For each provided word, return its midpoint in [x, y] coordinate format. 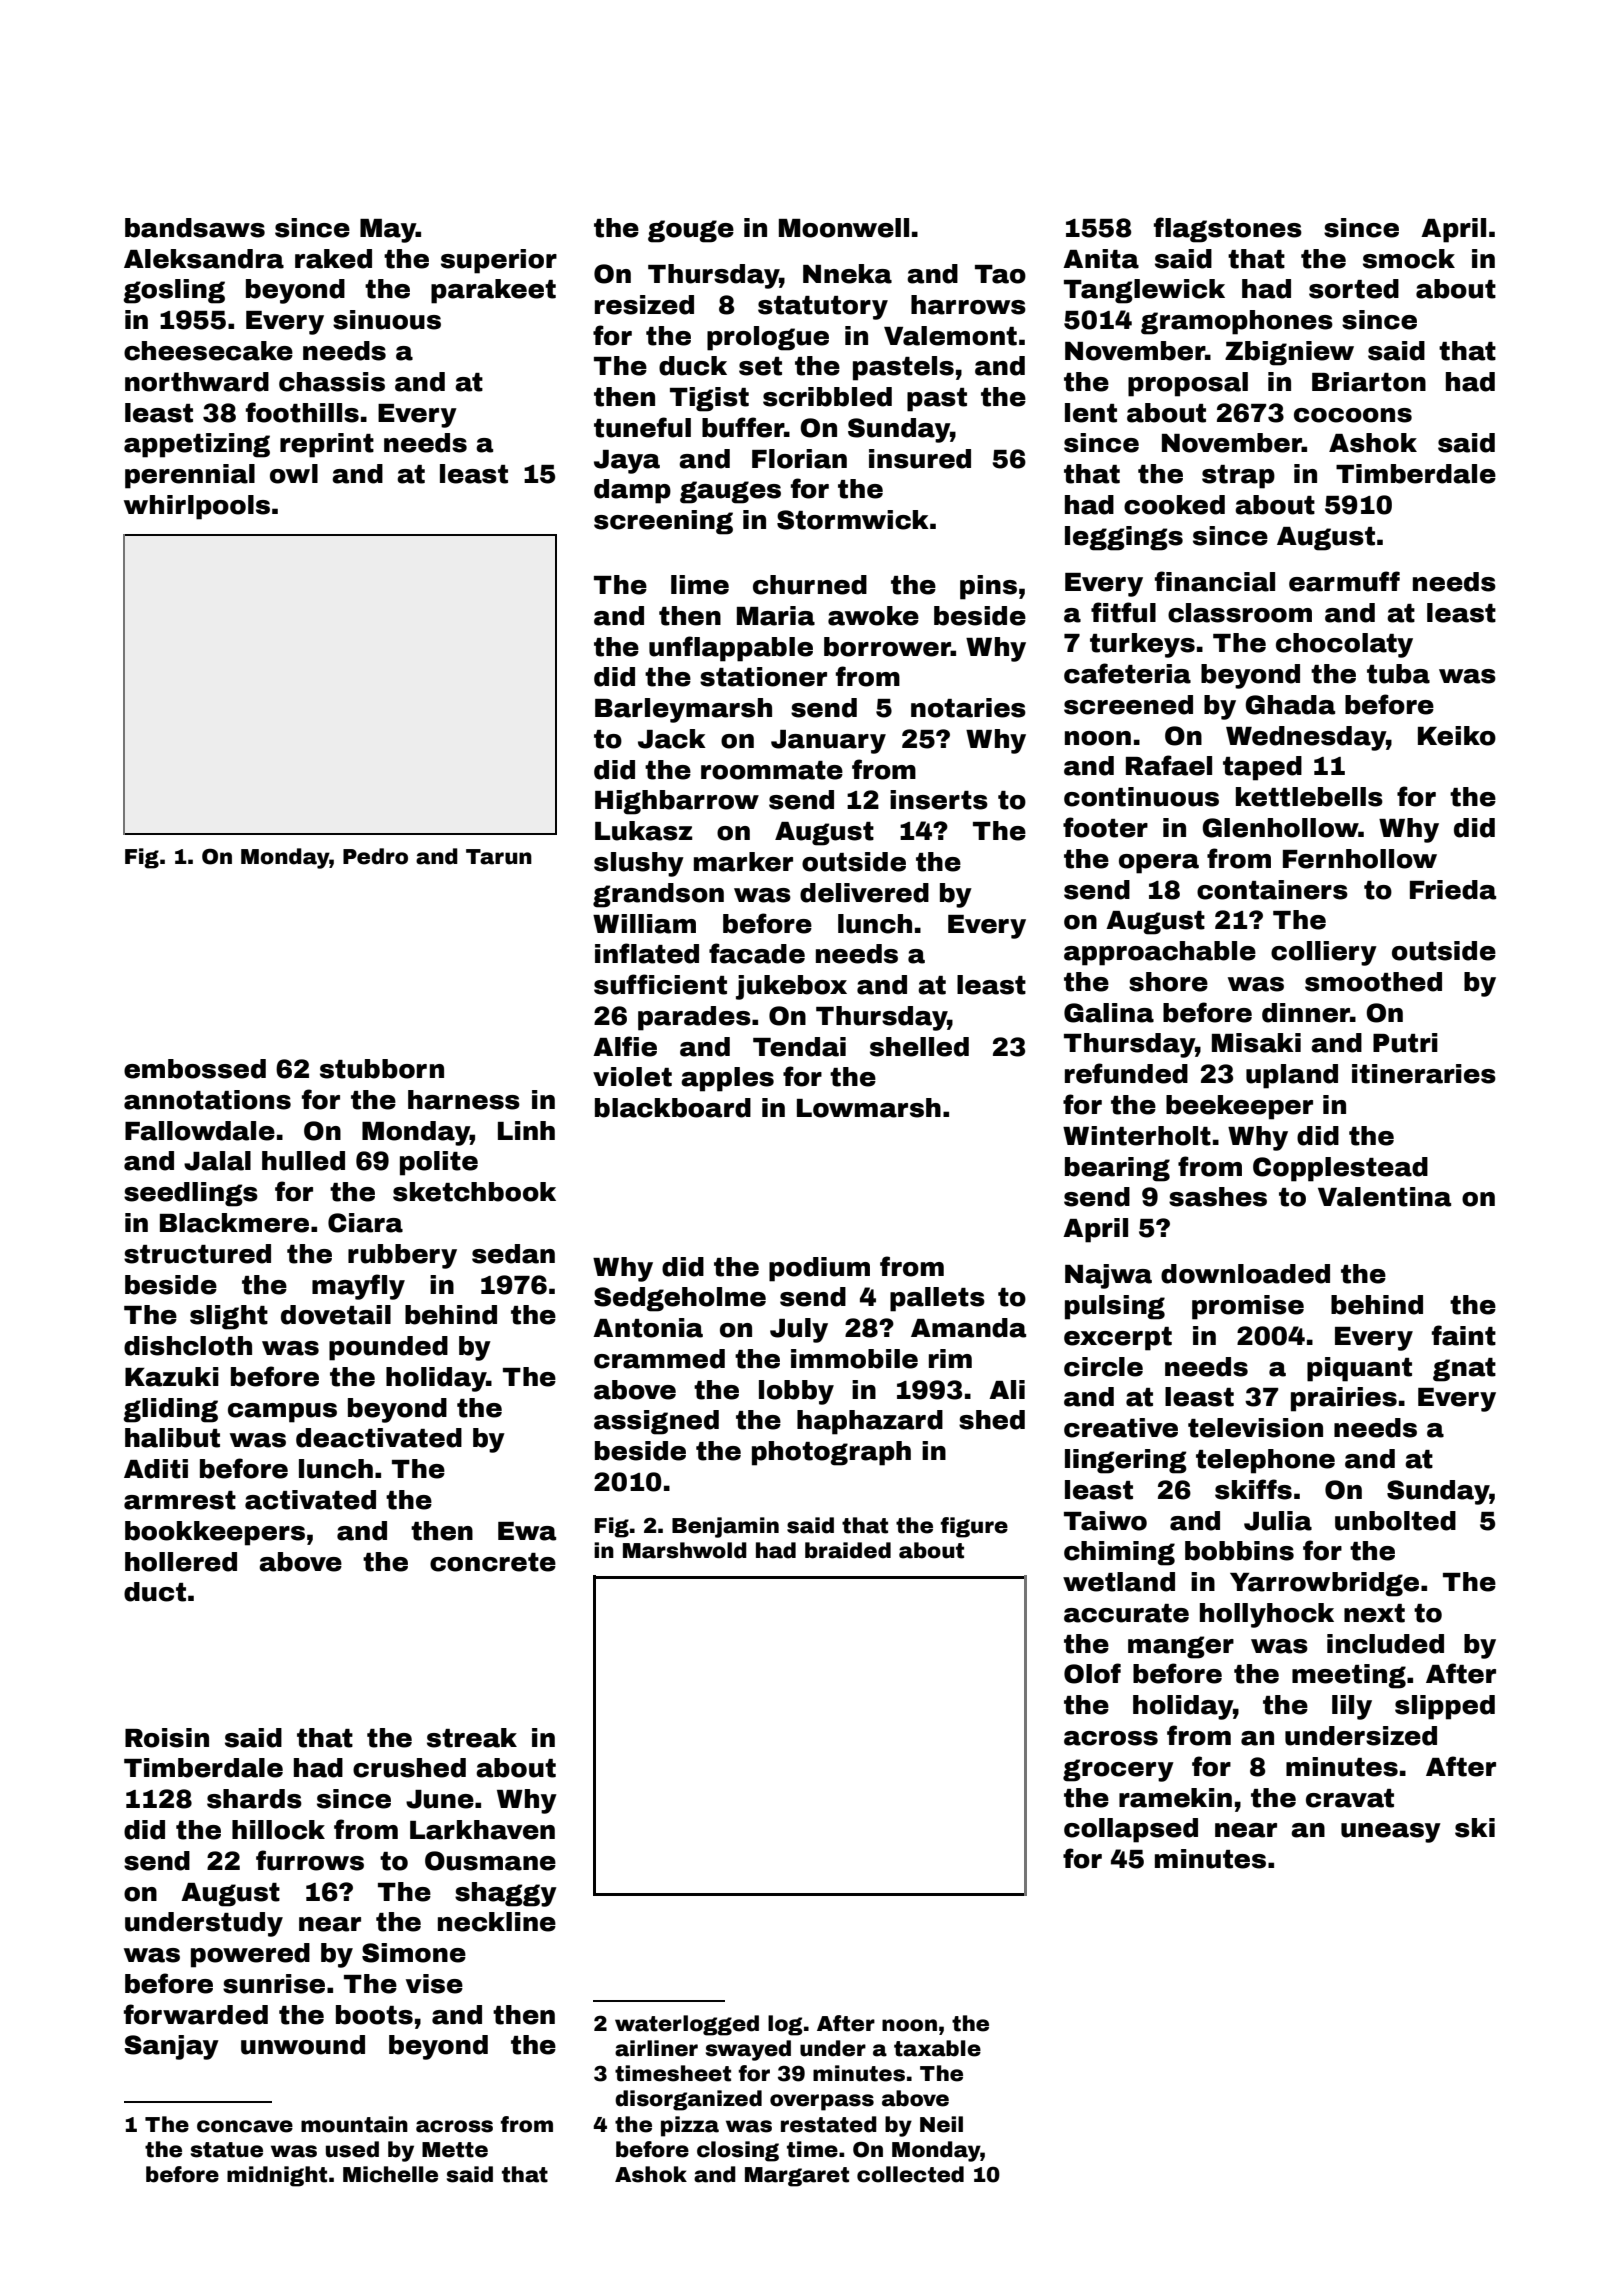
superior [499, 261]
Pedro [375, 856]
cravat [1350, 1798]
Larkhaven [482, 1830]
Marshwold [685, 1550]
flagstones [1228, 230]
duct [155, 1592]
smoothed [1373, 982]
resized [644, 305]
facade [757, 953]
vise [434, 1984]
